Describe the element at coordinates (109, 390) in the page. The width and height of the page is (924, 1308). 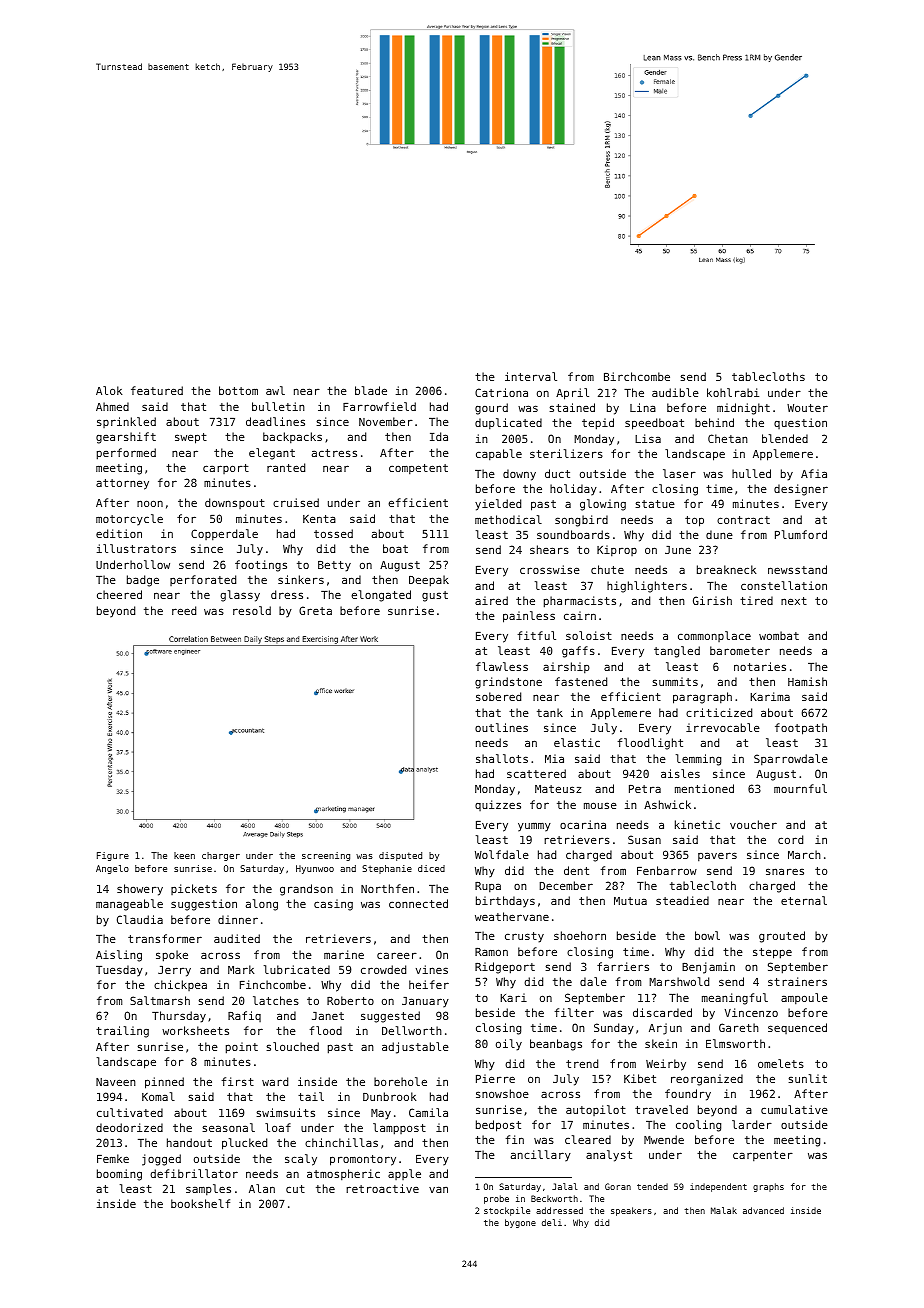
I see `Alok` at that location.
